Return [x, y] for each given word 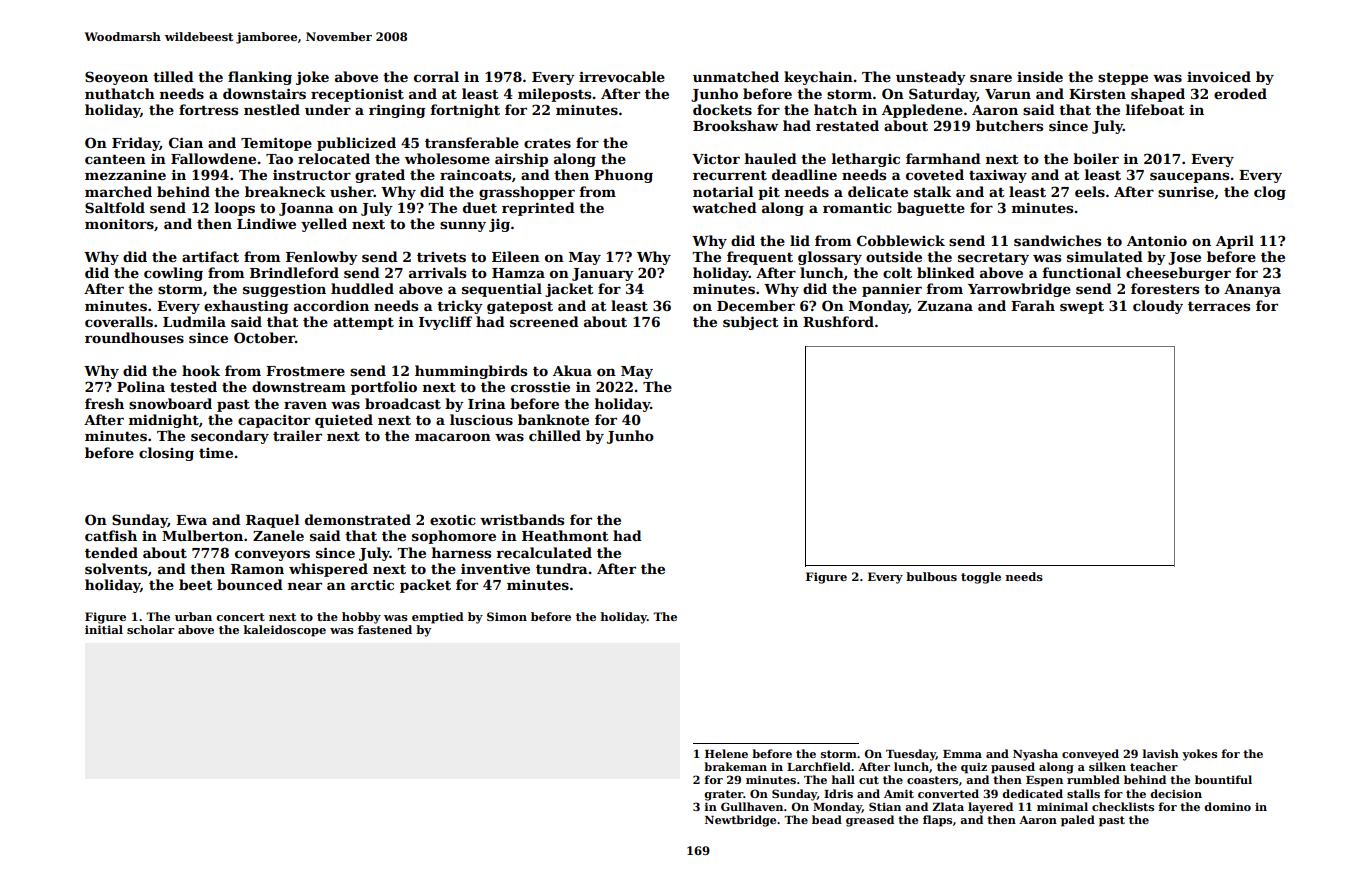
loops [235, 209]
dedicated [1032, 793]
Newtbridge [740, 821]
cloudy [1158, 307]
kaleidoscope [285, 631]
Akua [572, 370]
